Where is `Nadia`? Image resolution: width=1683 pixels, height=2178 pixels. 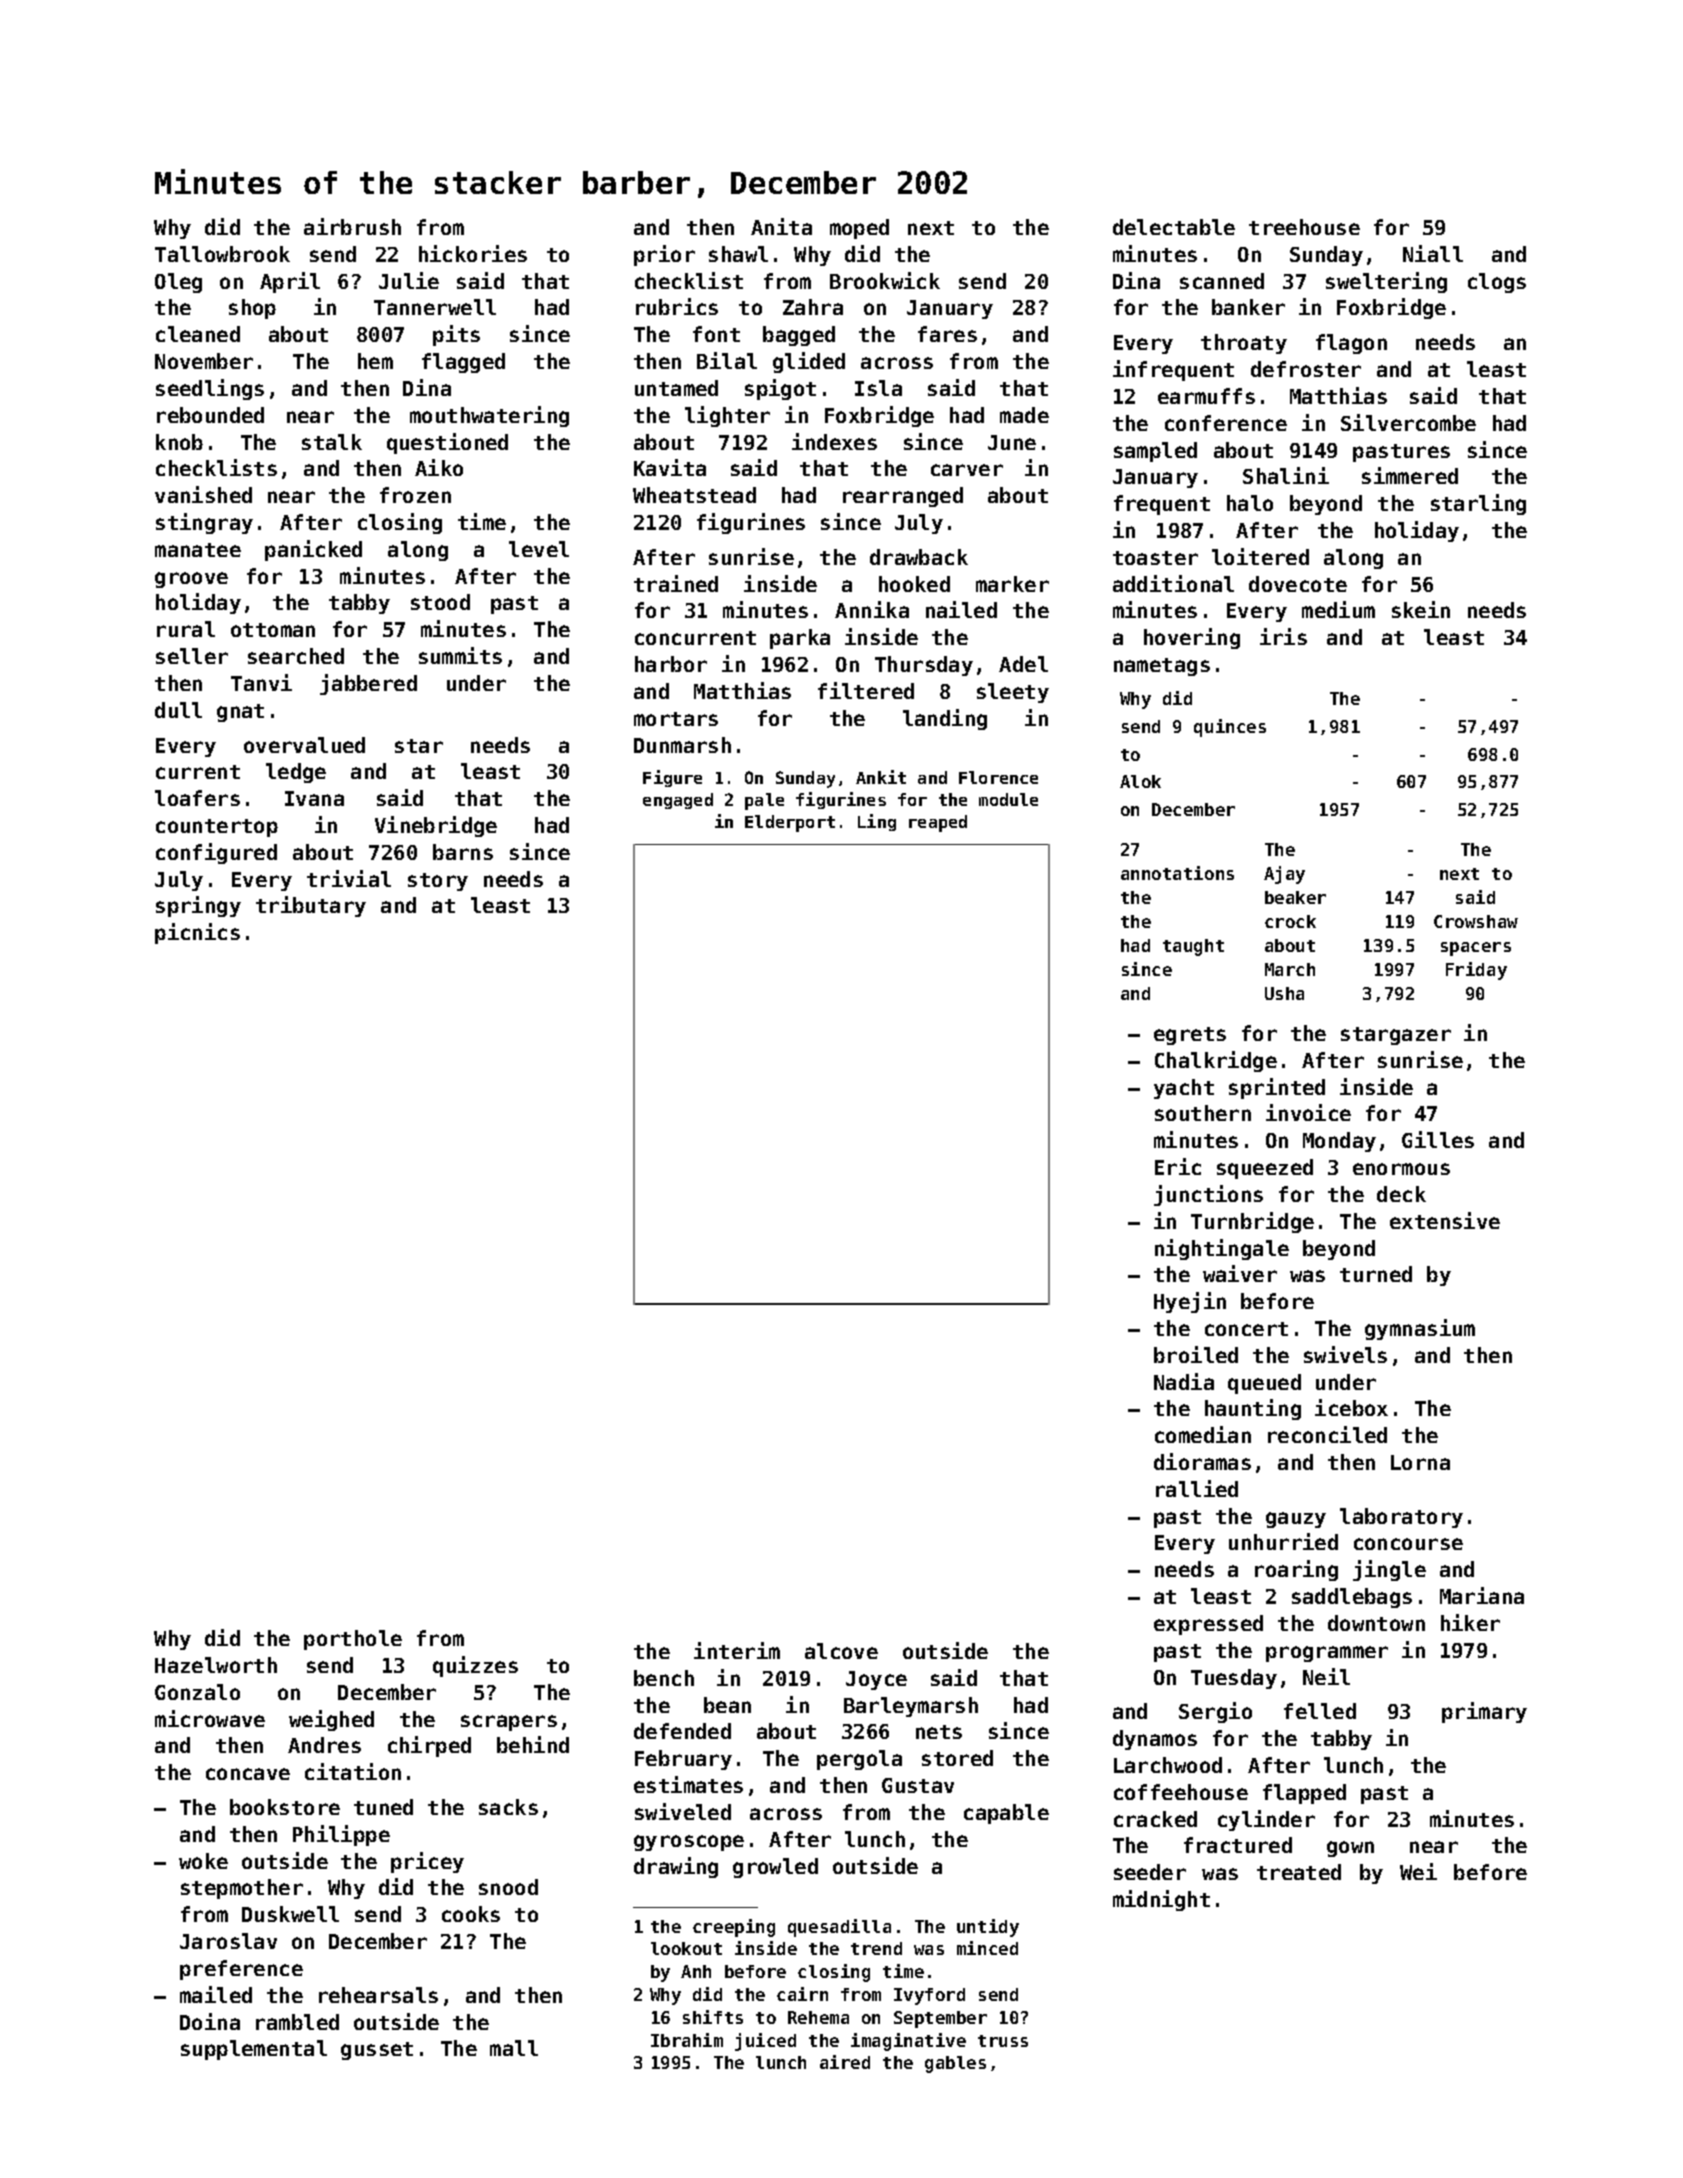 Nadia is located at coordinates (1184, 1381).
